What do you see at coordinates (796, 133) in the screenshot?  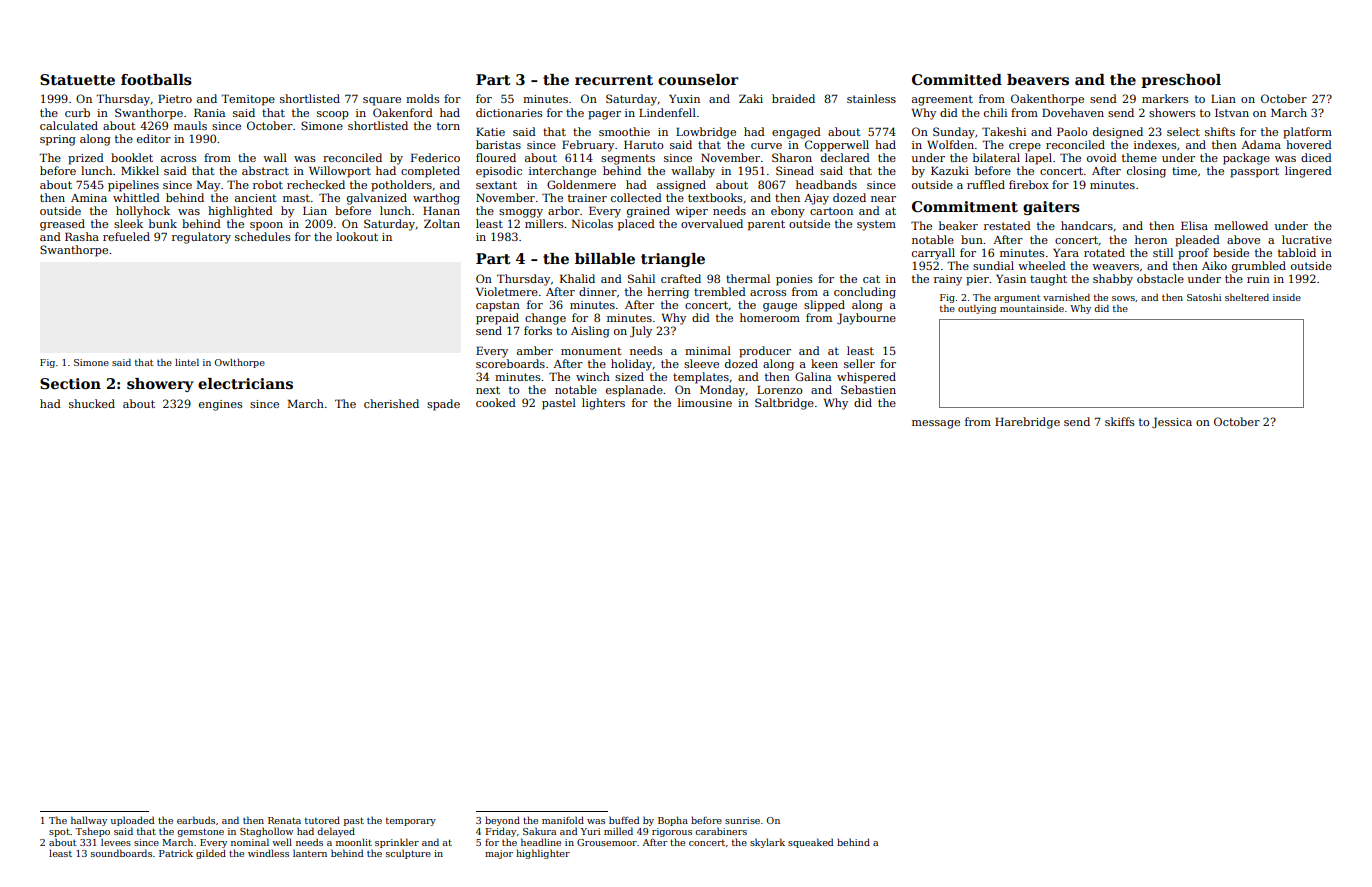 I see `engaged` at bounding box center [796, 133].
